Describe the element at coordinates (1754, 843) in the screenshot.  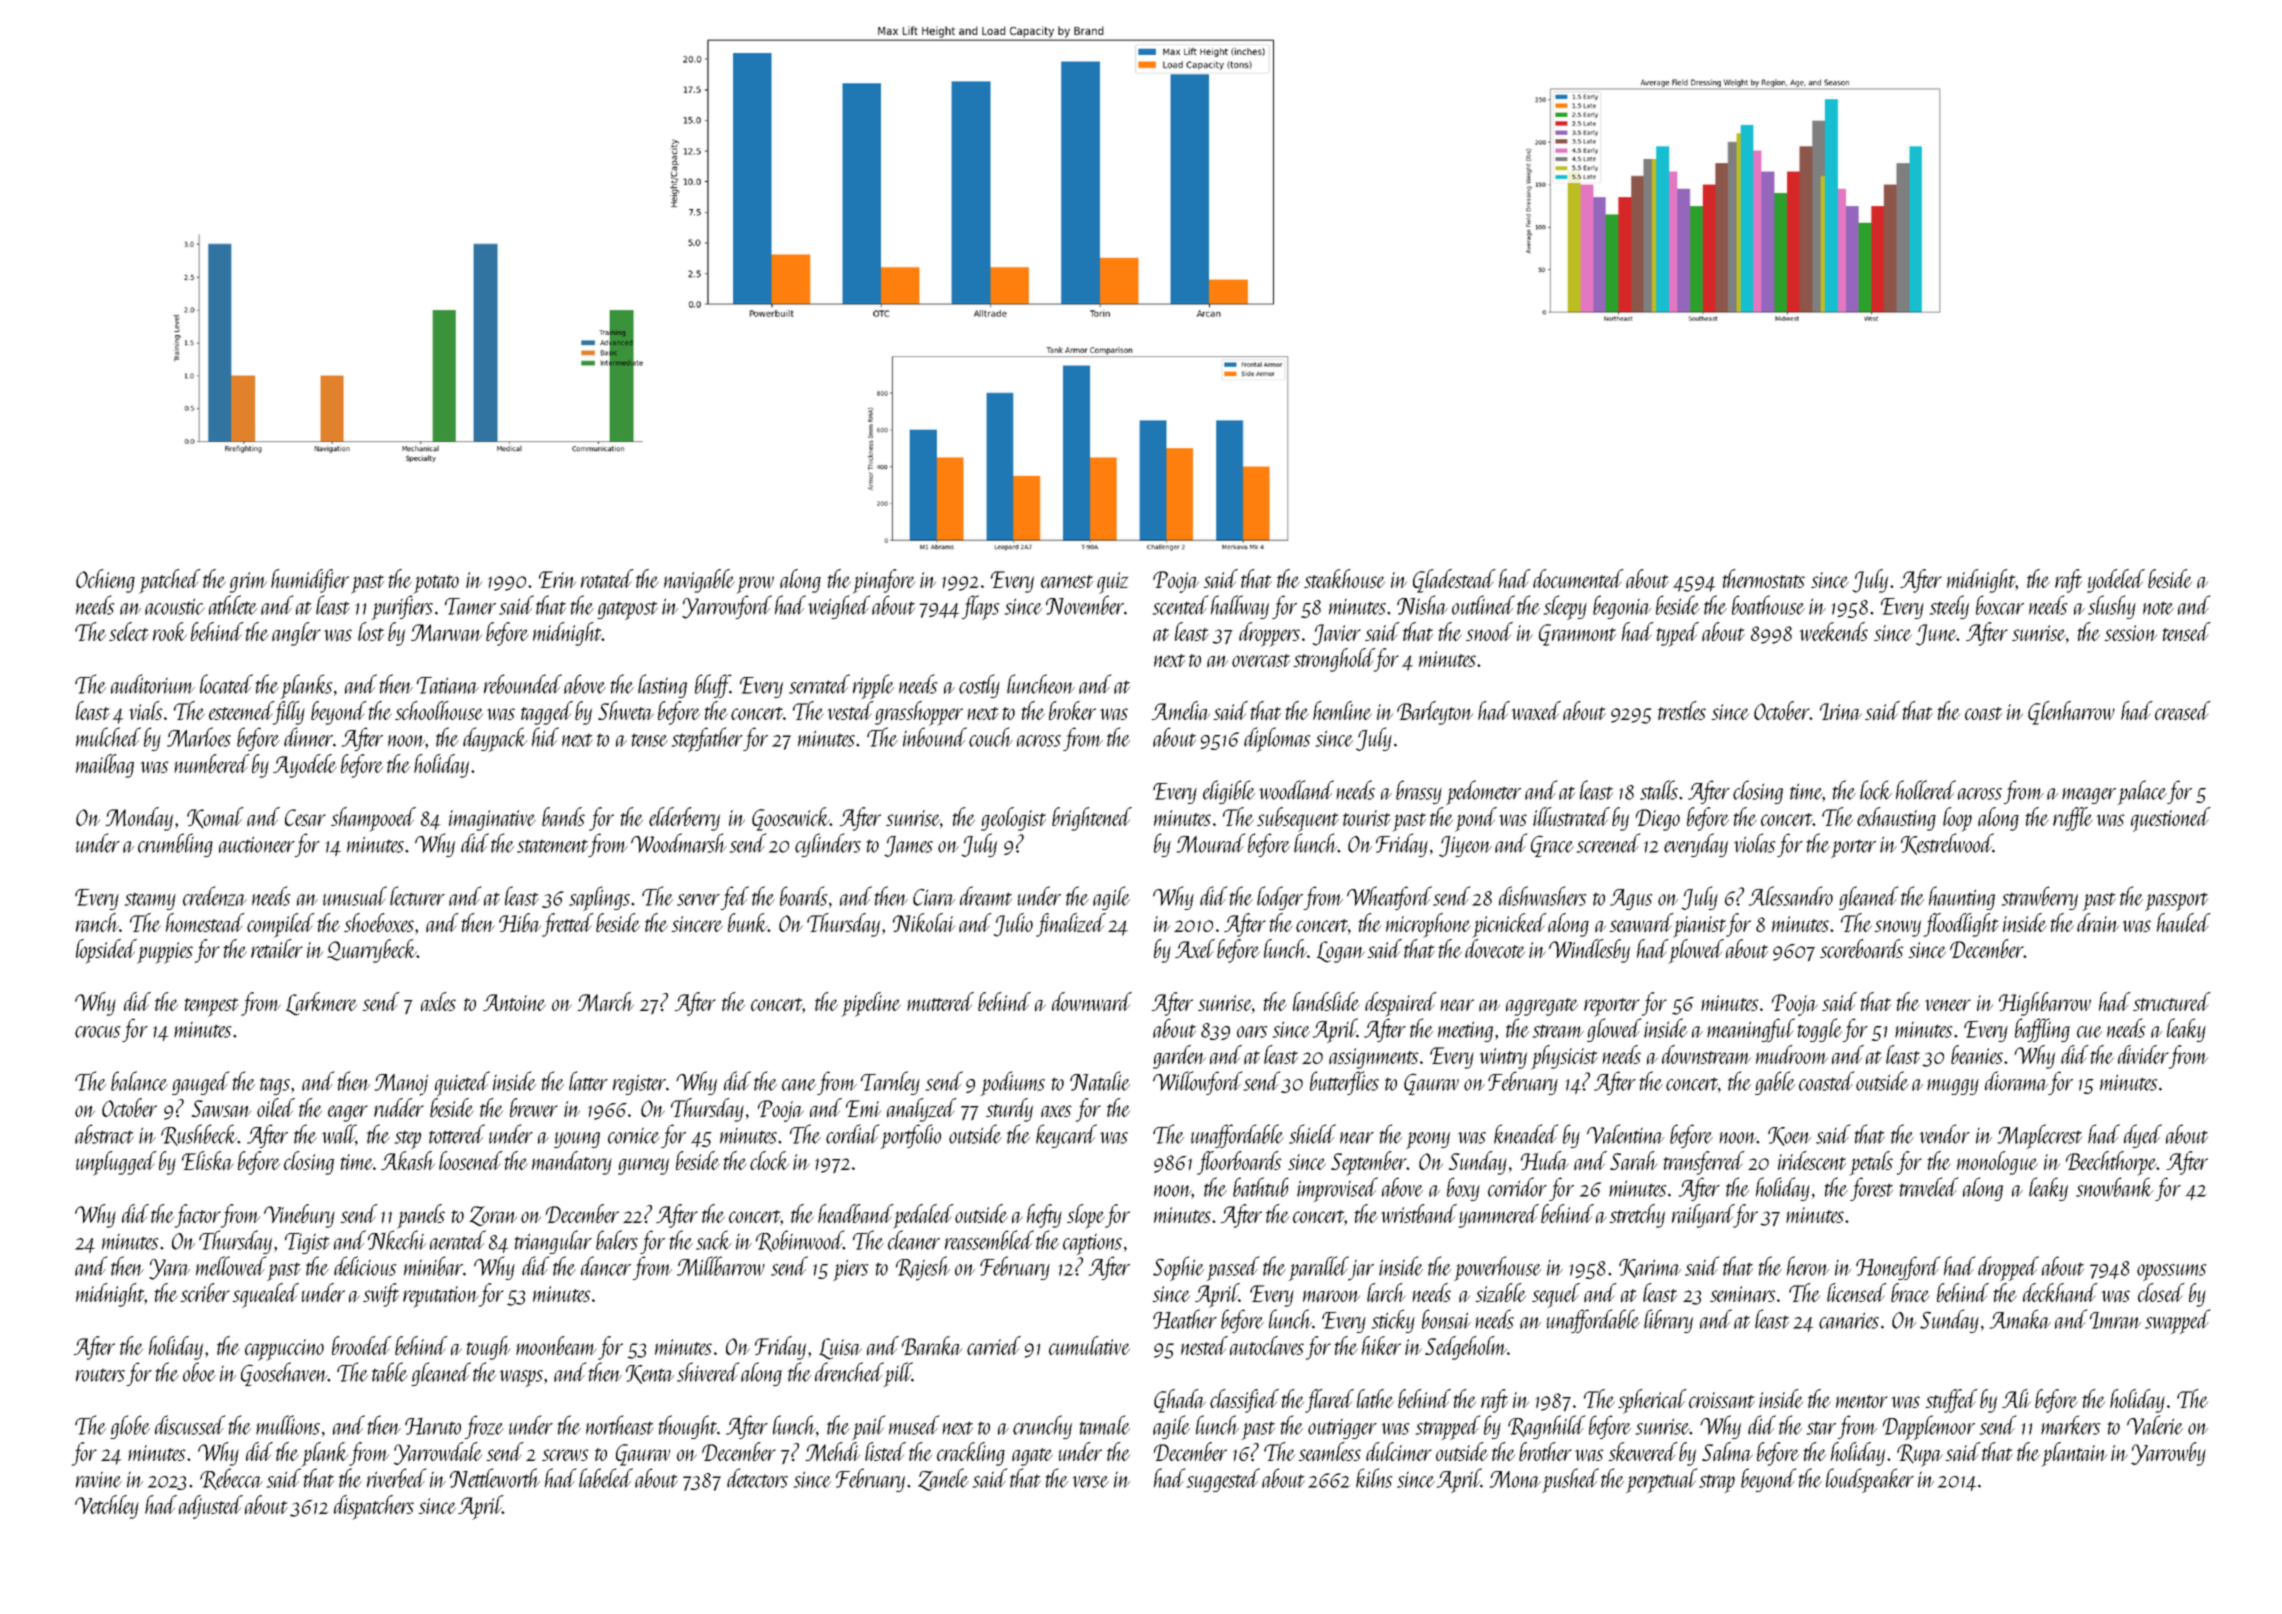
I see `violas` at that location.
